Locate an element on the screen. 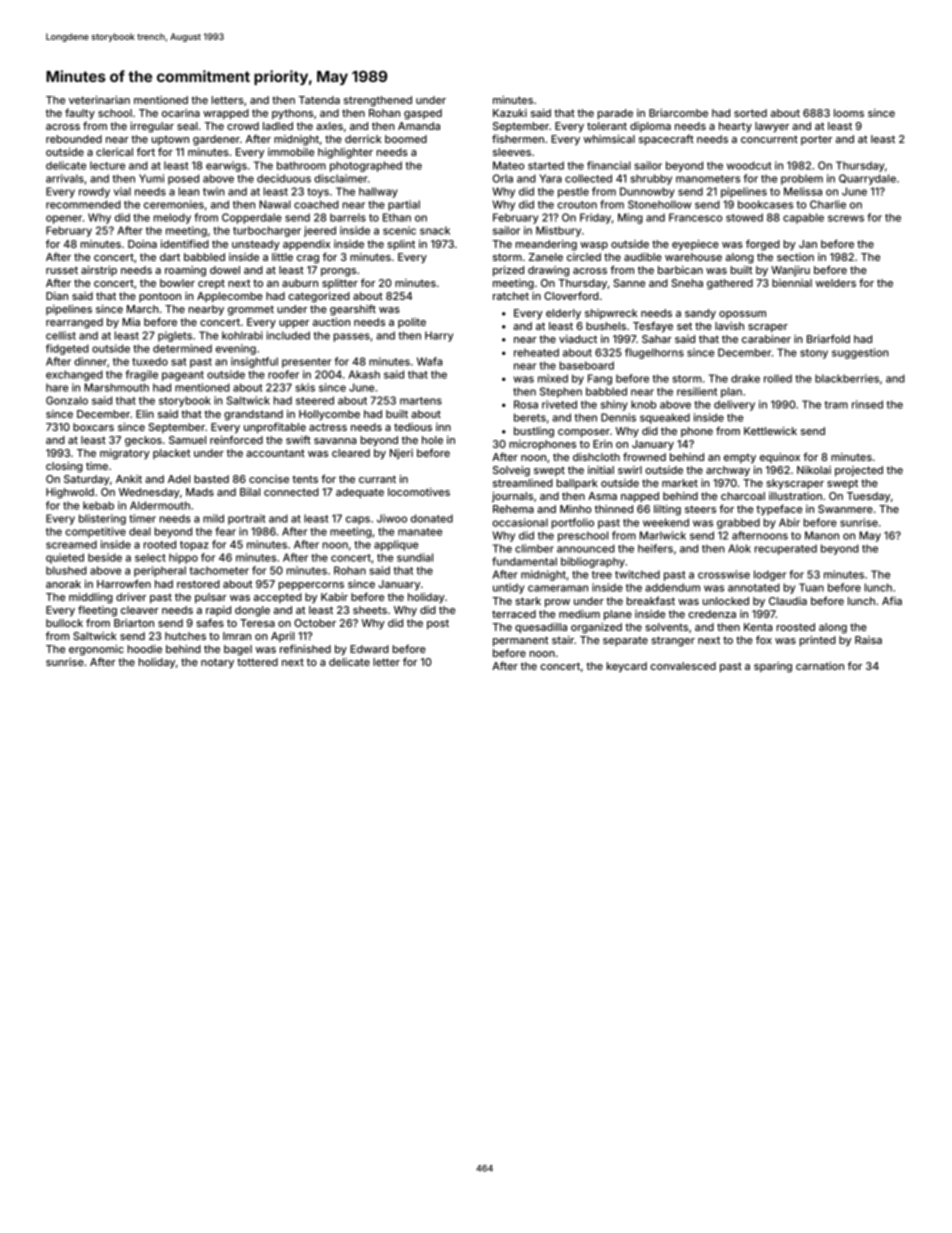  notary is located at coordinates (217, 663).
